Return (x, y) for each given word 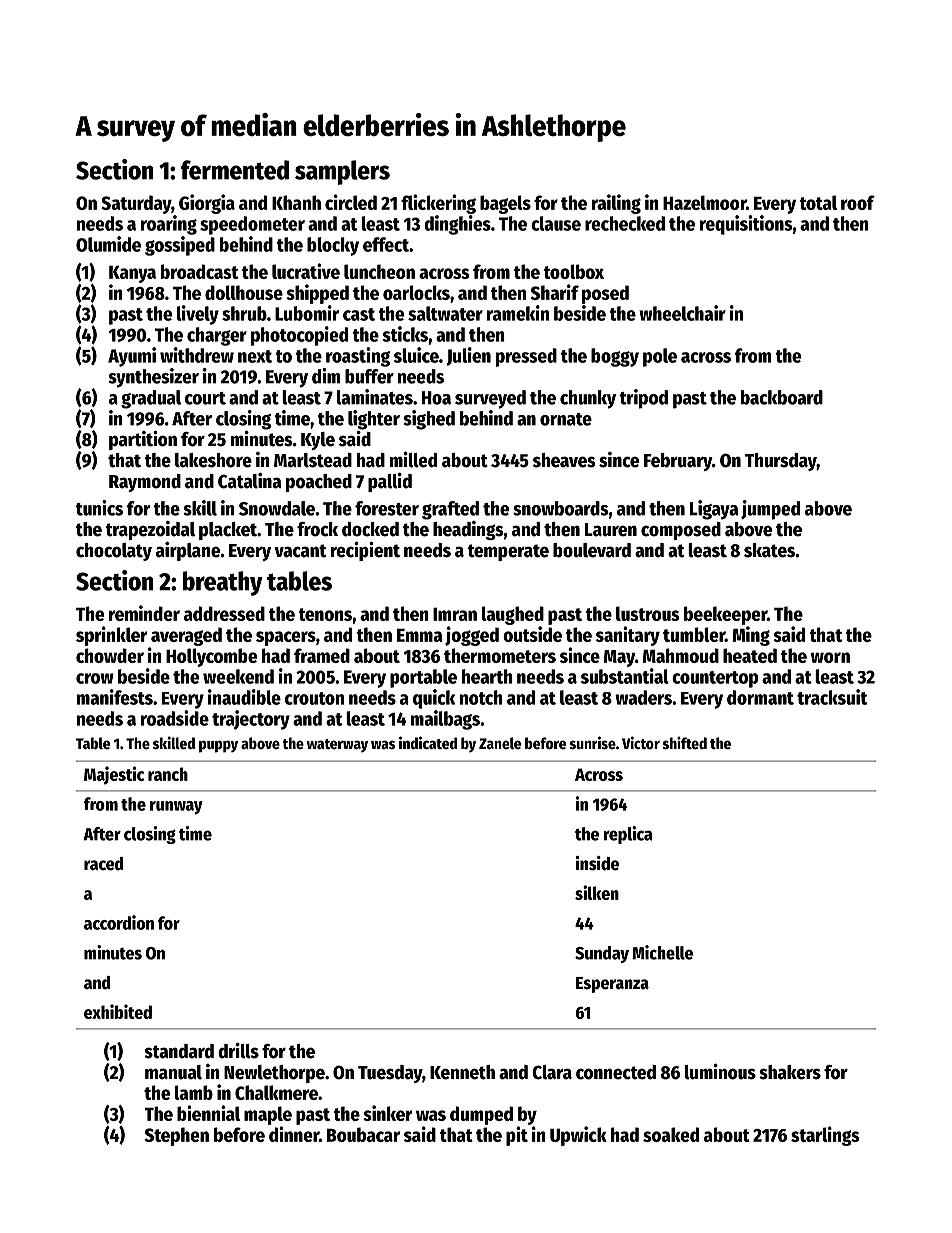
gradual (151, 399)
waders (643, 697)
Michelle (662, 952)
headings (468, 530)
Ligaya (714, 510)
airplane (188, 551)
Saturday (136, 204)
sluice (416, 355)
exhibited (118, 1011)
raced (104, 864)
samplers (342, 172)
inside (597, 863)
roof (858, 202)
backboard (782, 397)
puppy (218, 746)
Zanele (500, 743)
